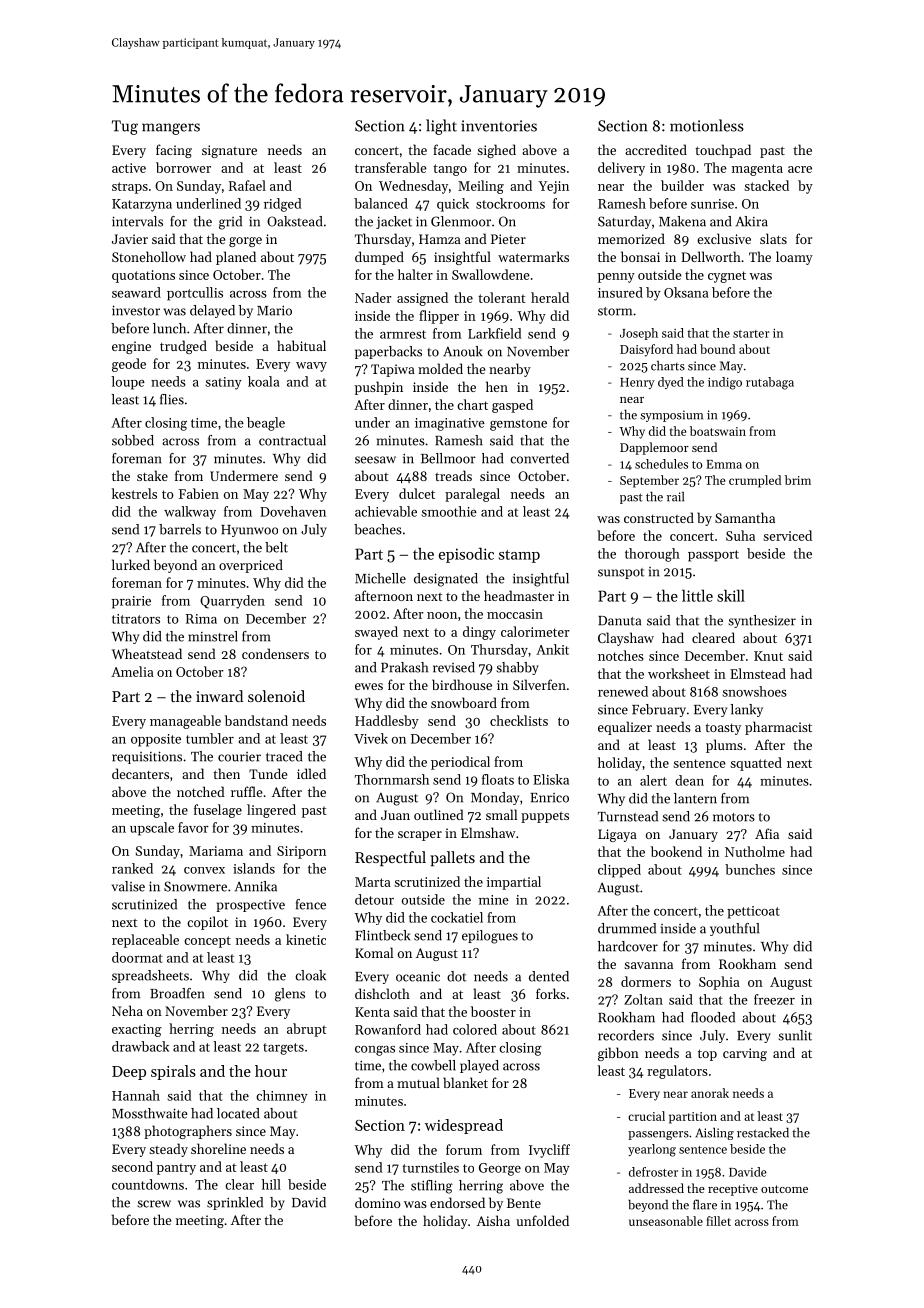 The width and height of the page is (924, 1308). I want to click on Zoltan, so click(643, 999).
